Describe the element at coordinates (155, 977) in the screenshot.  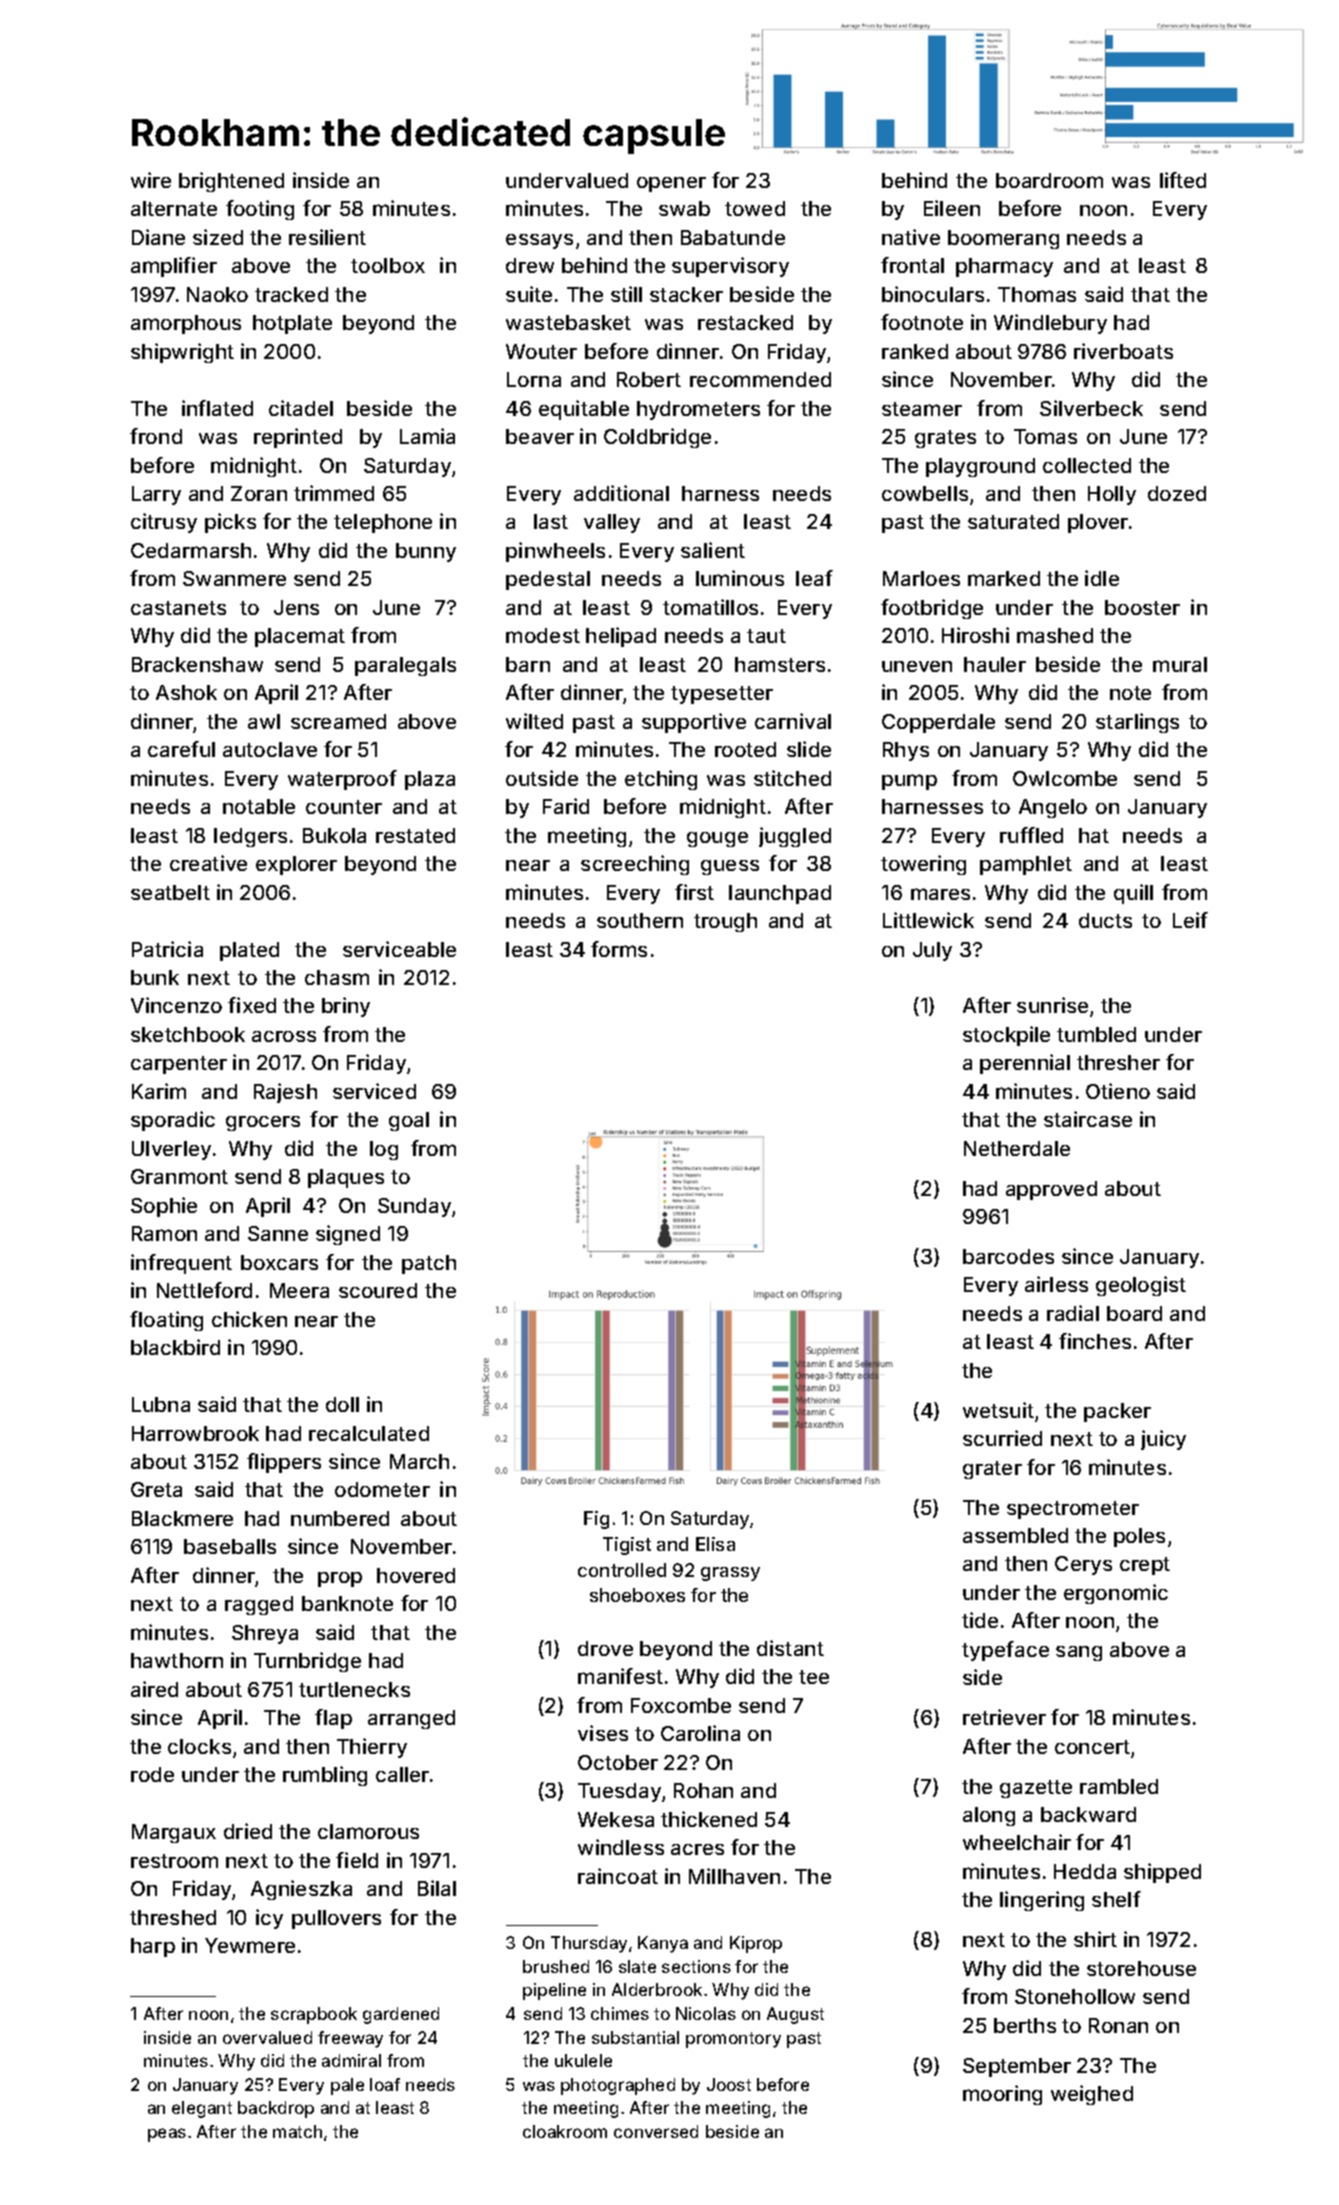
I see `bunk` at that location.
